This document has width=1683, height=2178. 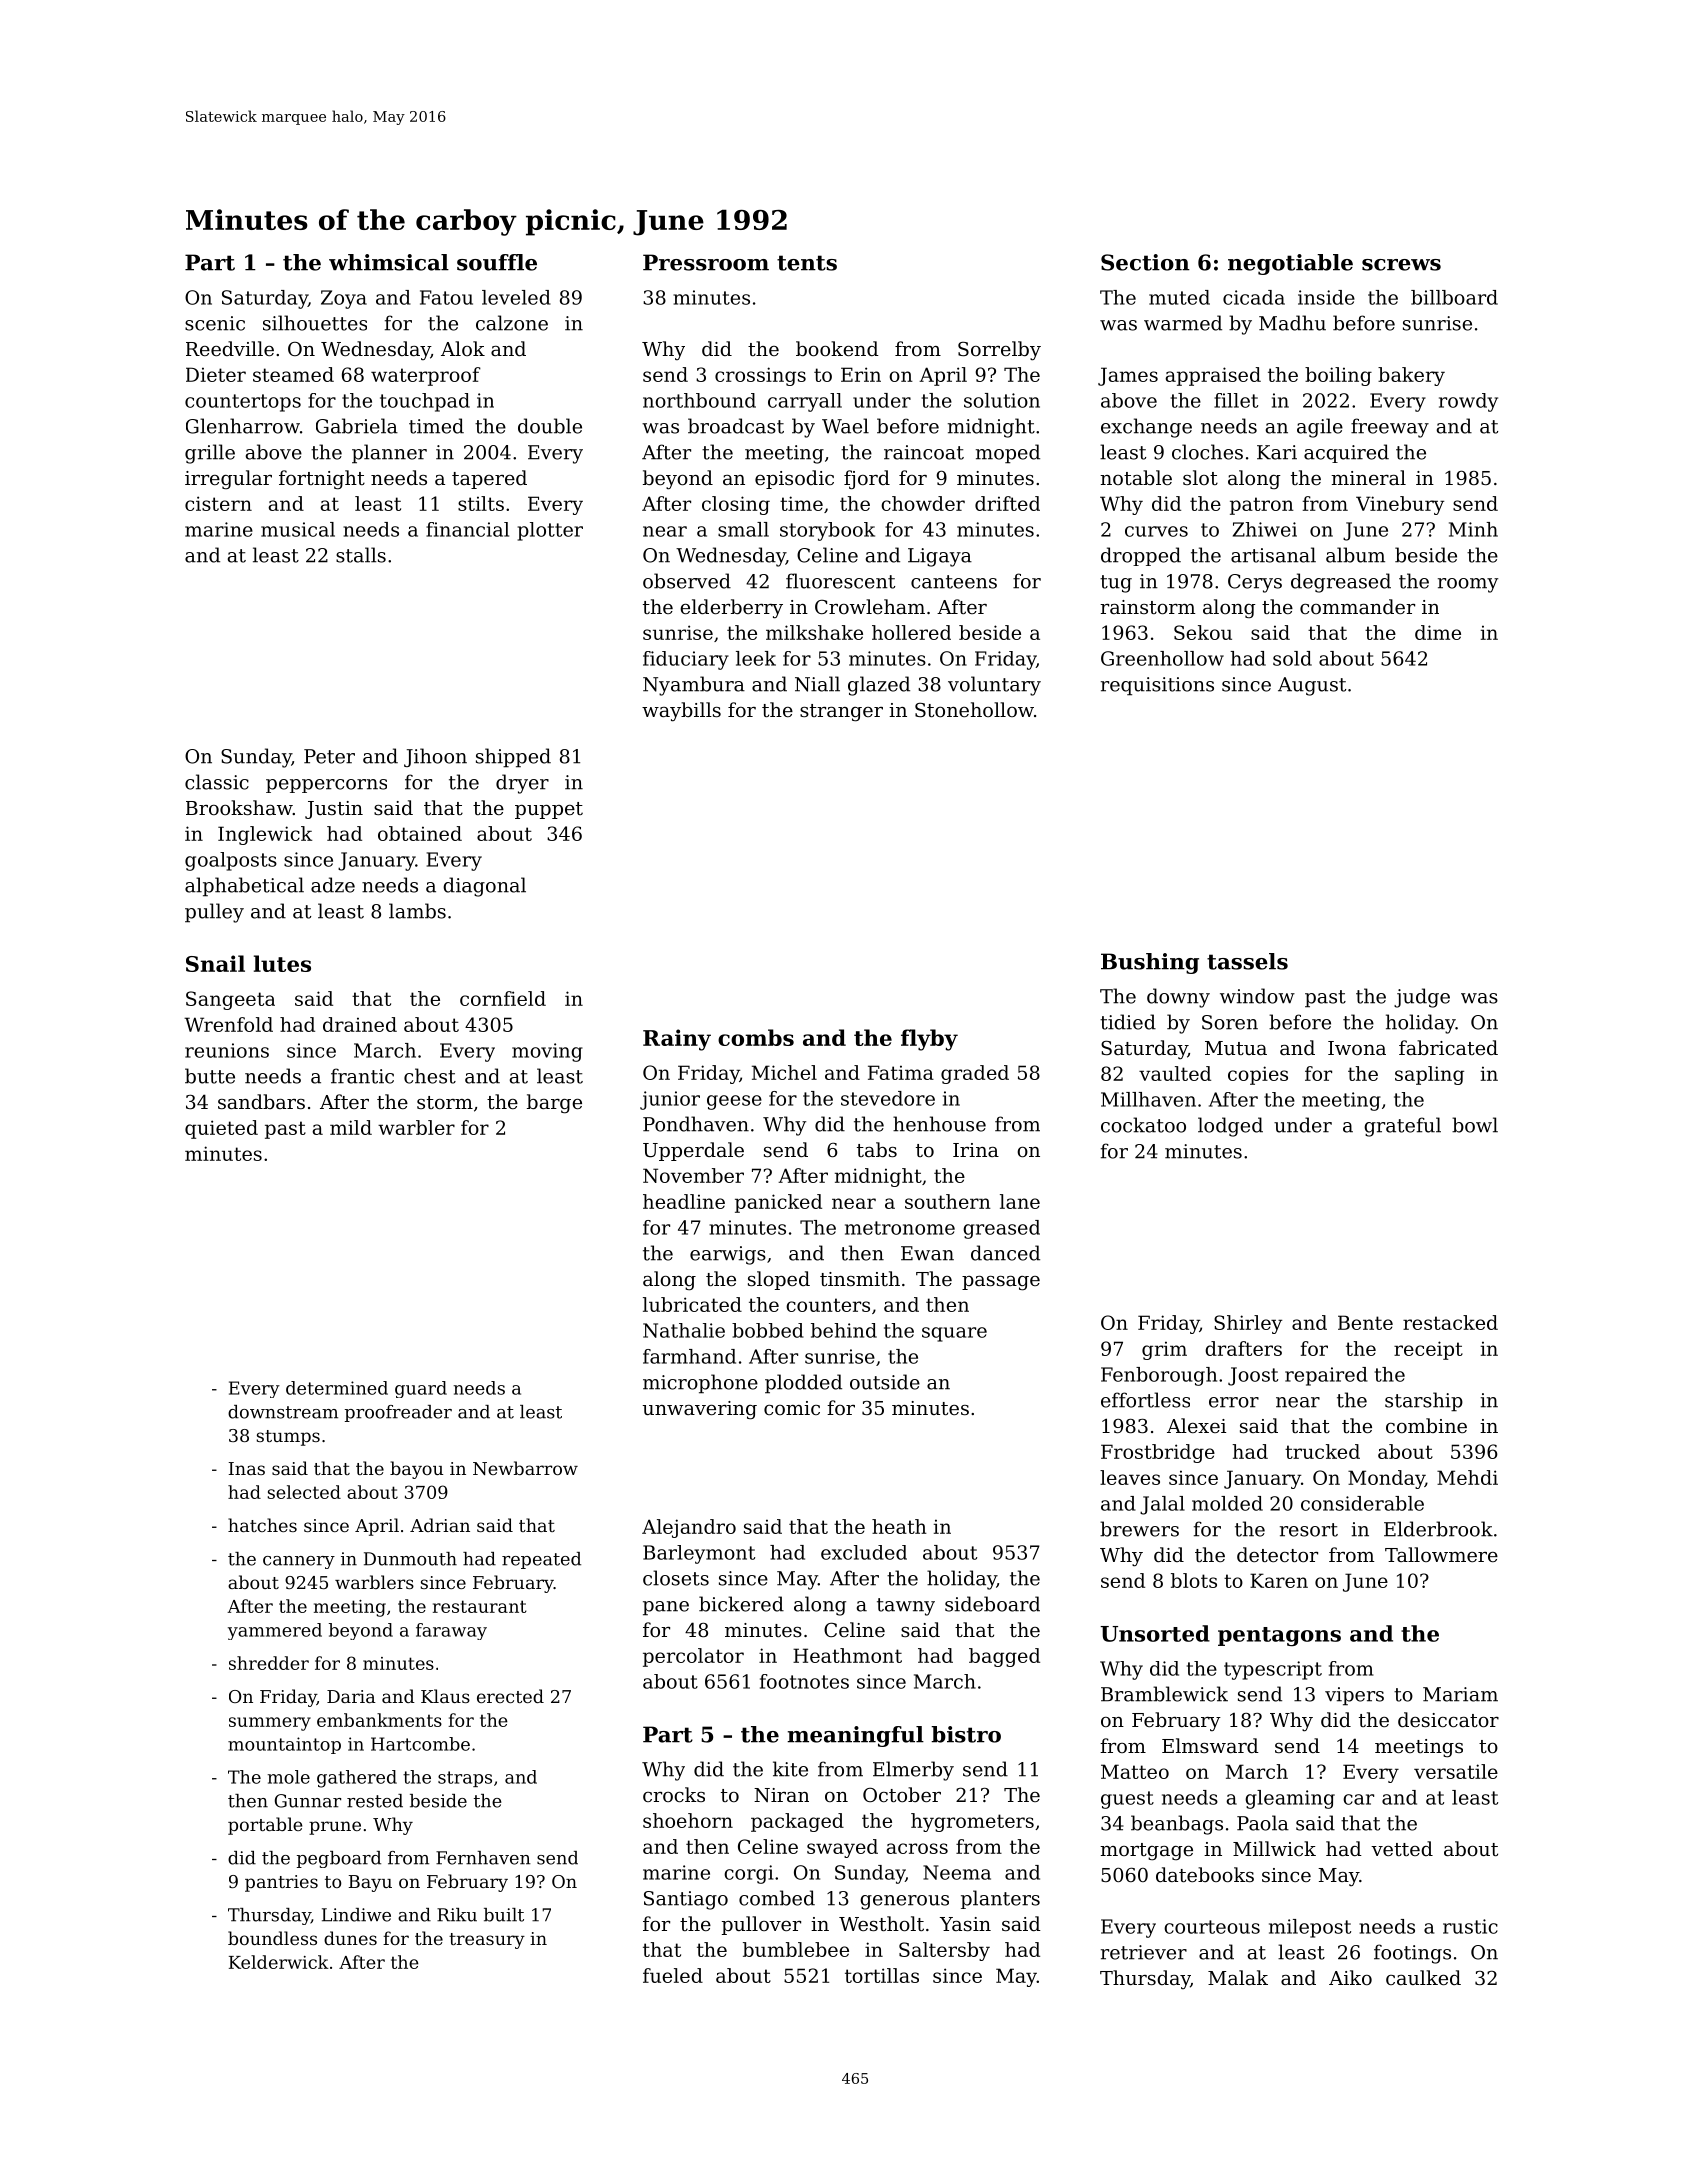 What do you see at coordinates (673, 1975) in the document?
I see `fueled` at bounding box center [673, 1975].
